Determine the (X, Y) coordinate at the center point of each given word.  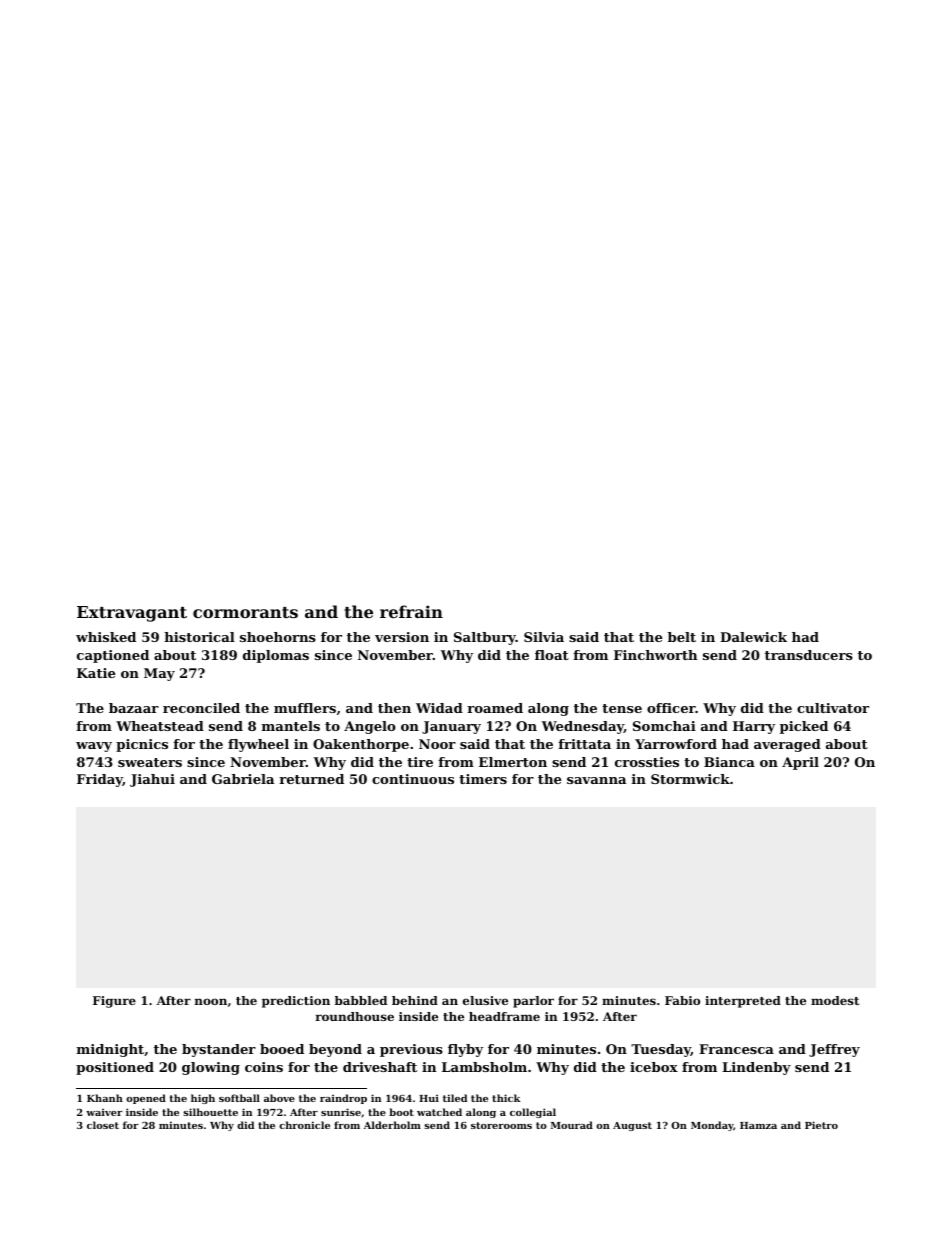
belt (682, 637)
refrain (411, 611)
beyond (335, 1050)
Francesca (736, 1049)
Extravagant (132, 614)
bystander (219, 1050)
